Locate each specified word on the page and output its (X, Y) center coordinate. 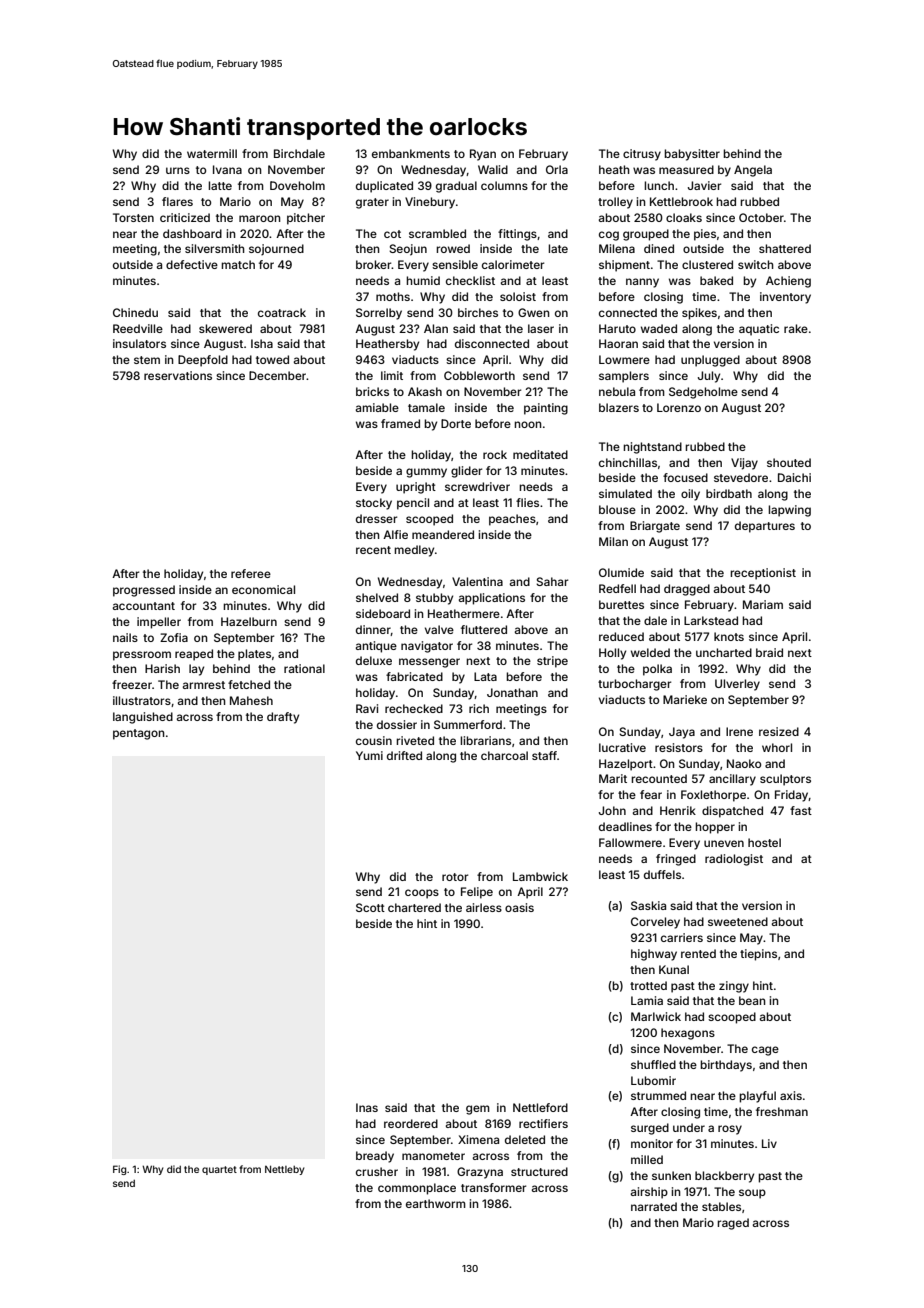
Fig (120, 1170)
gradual (456, 187)
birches (478, 312)
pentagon (139, 734)
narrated (654, 1206)
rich (479, 708)
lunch (659, 185)
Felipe (477, 893)
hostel (764, 842)
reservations (178, 375)
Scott (370, 907)
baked (716, 280)
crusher (377, 1171)
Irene (739, 731)
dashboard (192, 233)
